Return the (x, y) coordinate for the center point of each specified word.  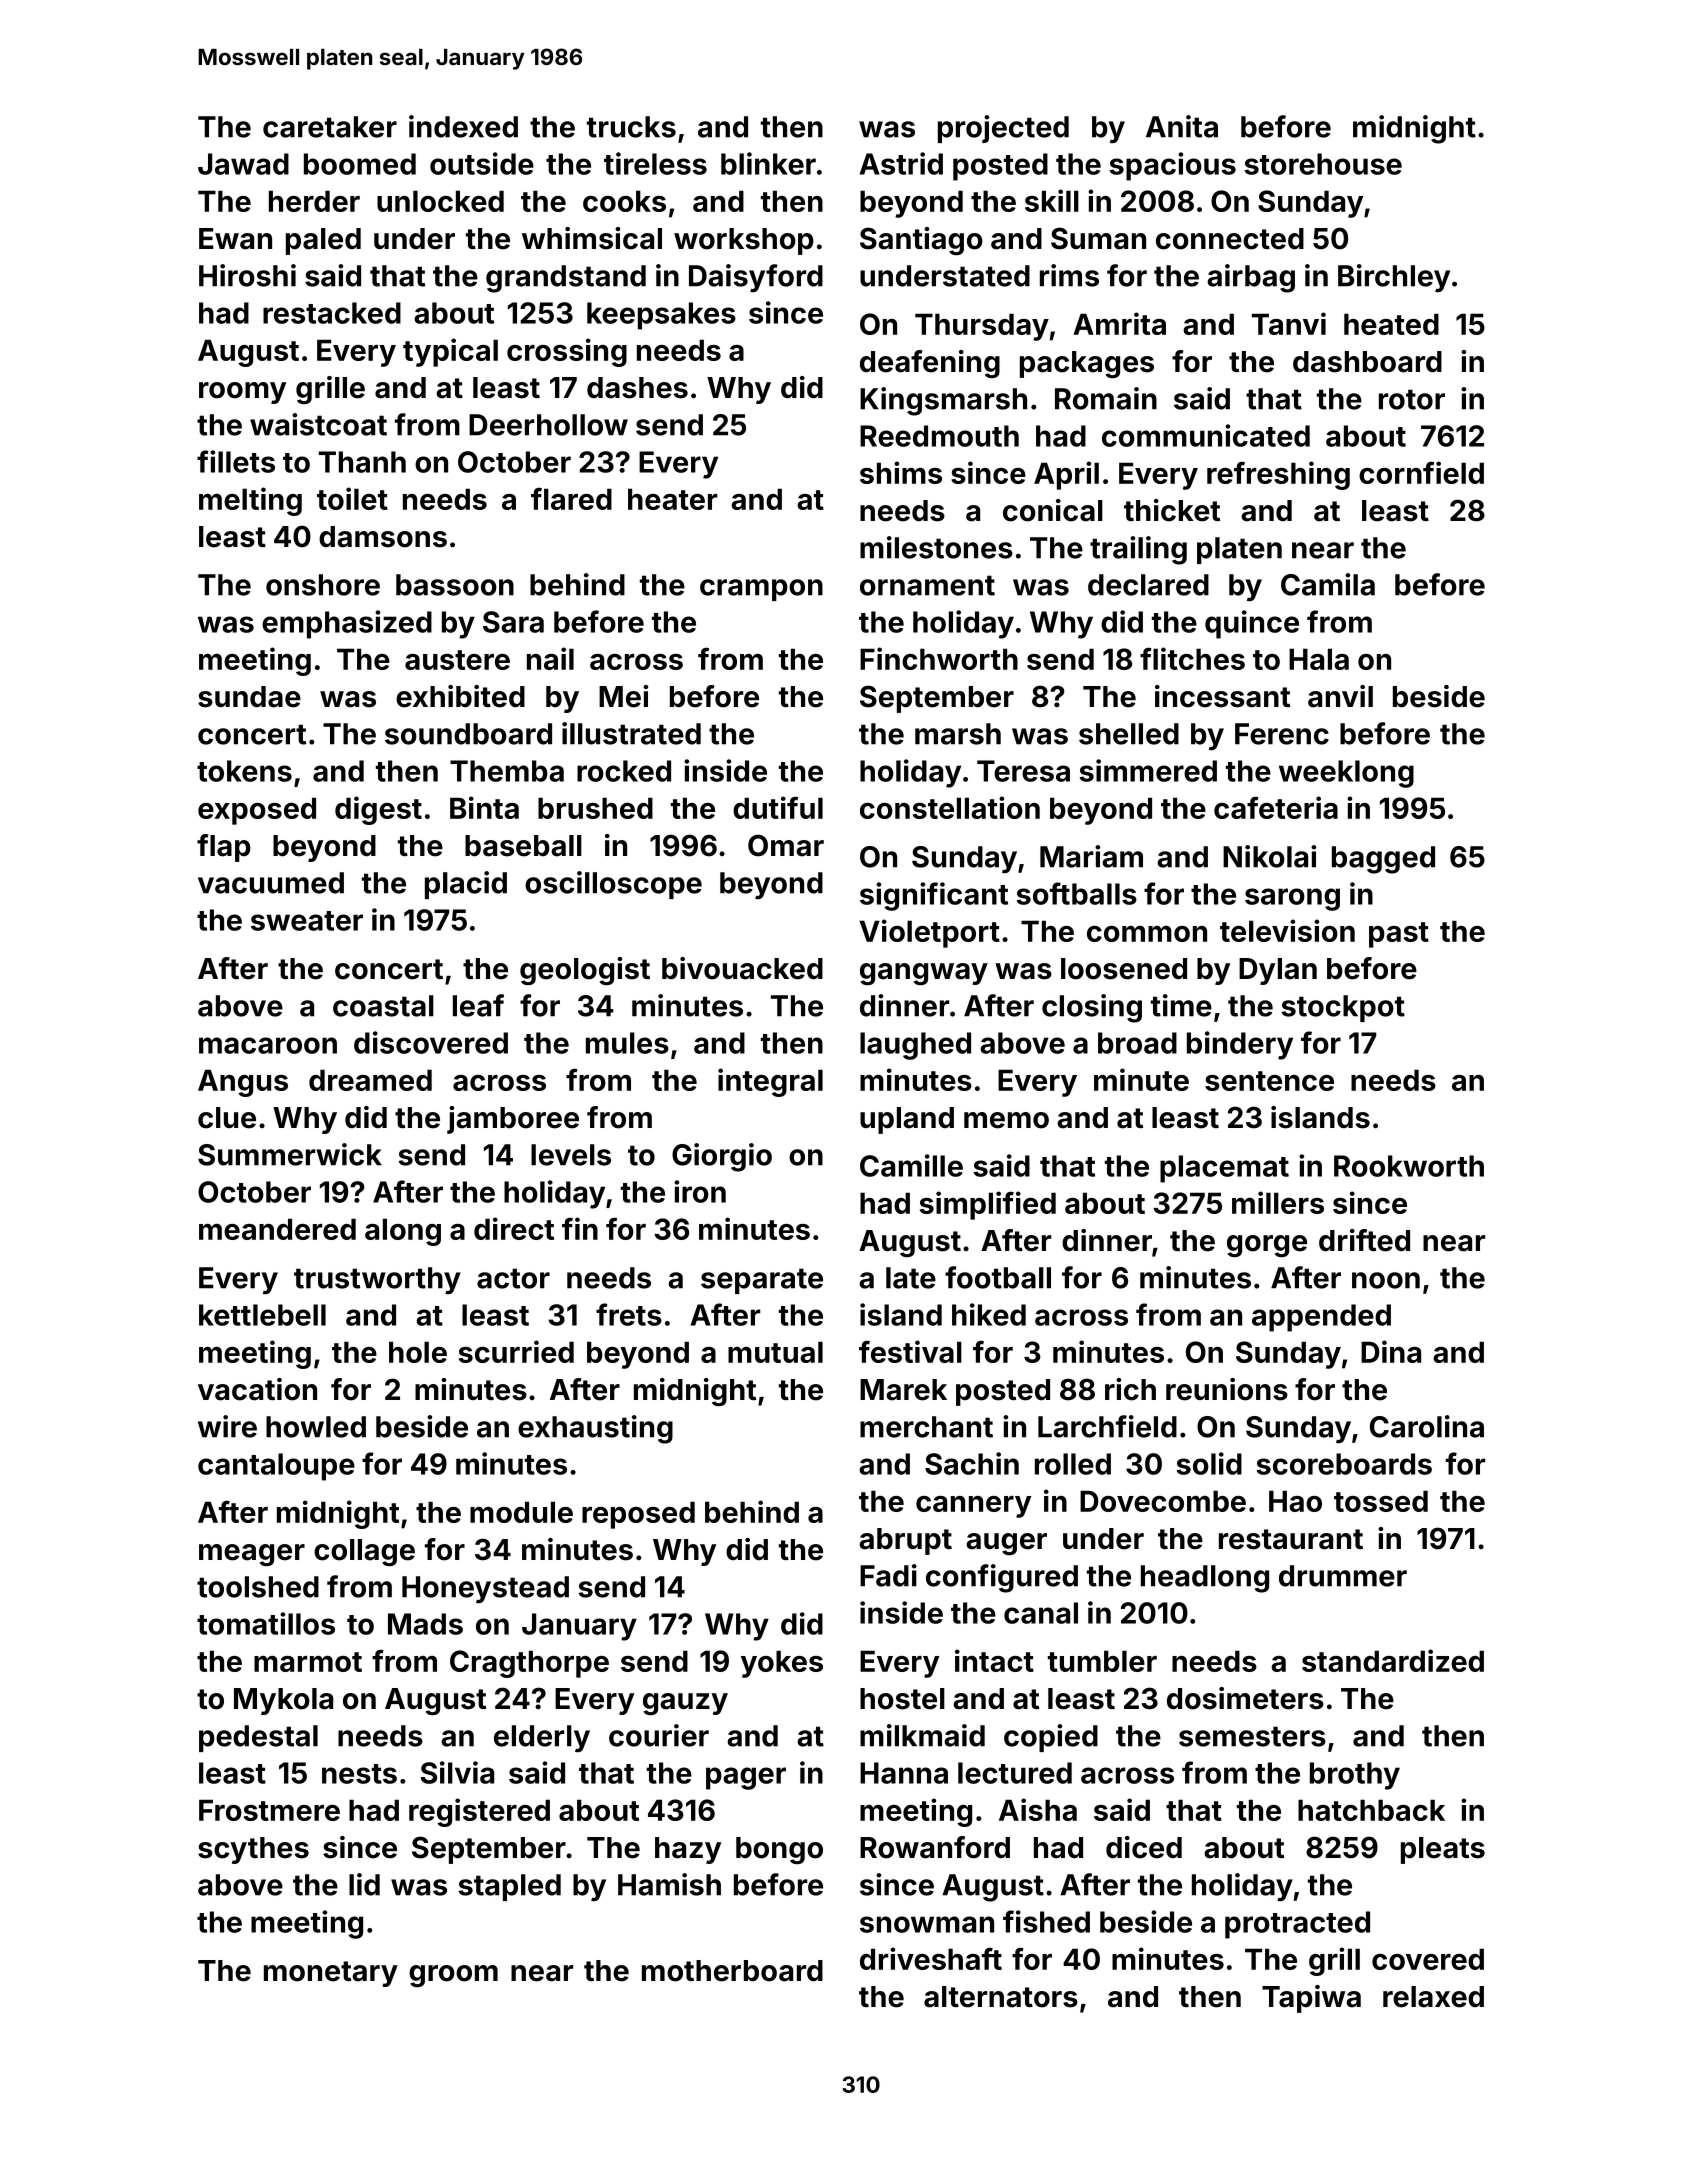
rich (1130, 1389)
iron (700, 1191)
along (403, 1232)
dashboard (1367, 362)
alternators (1001, 1997)
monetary (331, 1974)
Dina (1391, 1351)
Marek (903, 1390)
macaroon (268, 1045)
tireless (655, 163)
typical (450, 352)
